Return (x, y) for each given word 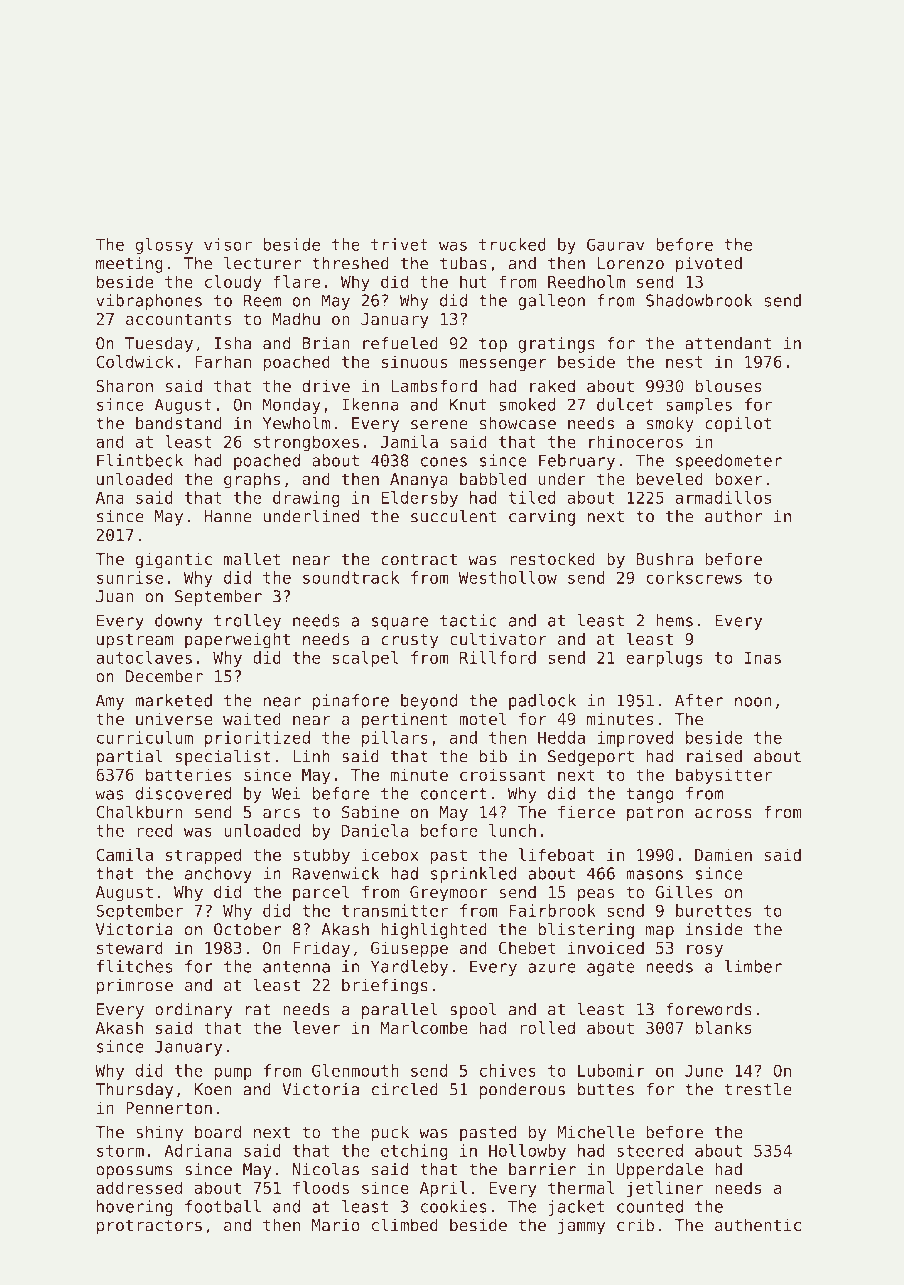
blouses (728, 385)
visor (228, 244)
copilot (738, 425)
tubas (463, 263)
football (223, 1206)
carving (542, 518)
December (164, 676)
